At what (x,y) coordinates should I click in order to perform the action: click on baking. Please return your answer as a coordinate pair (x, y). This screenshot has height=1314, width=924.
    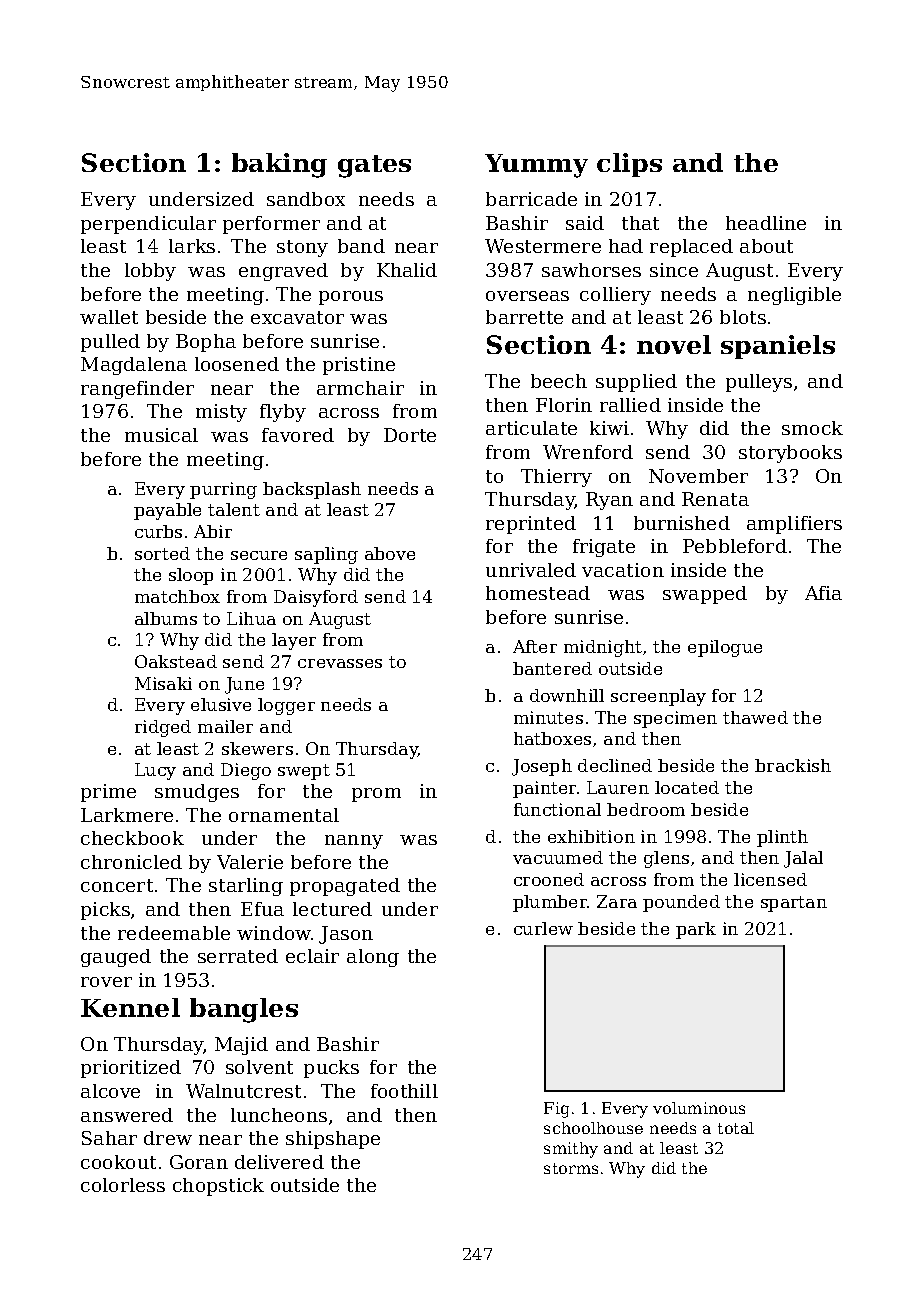
    Looking at the image, I should click on (279, 165).
